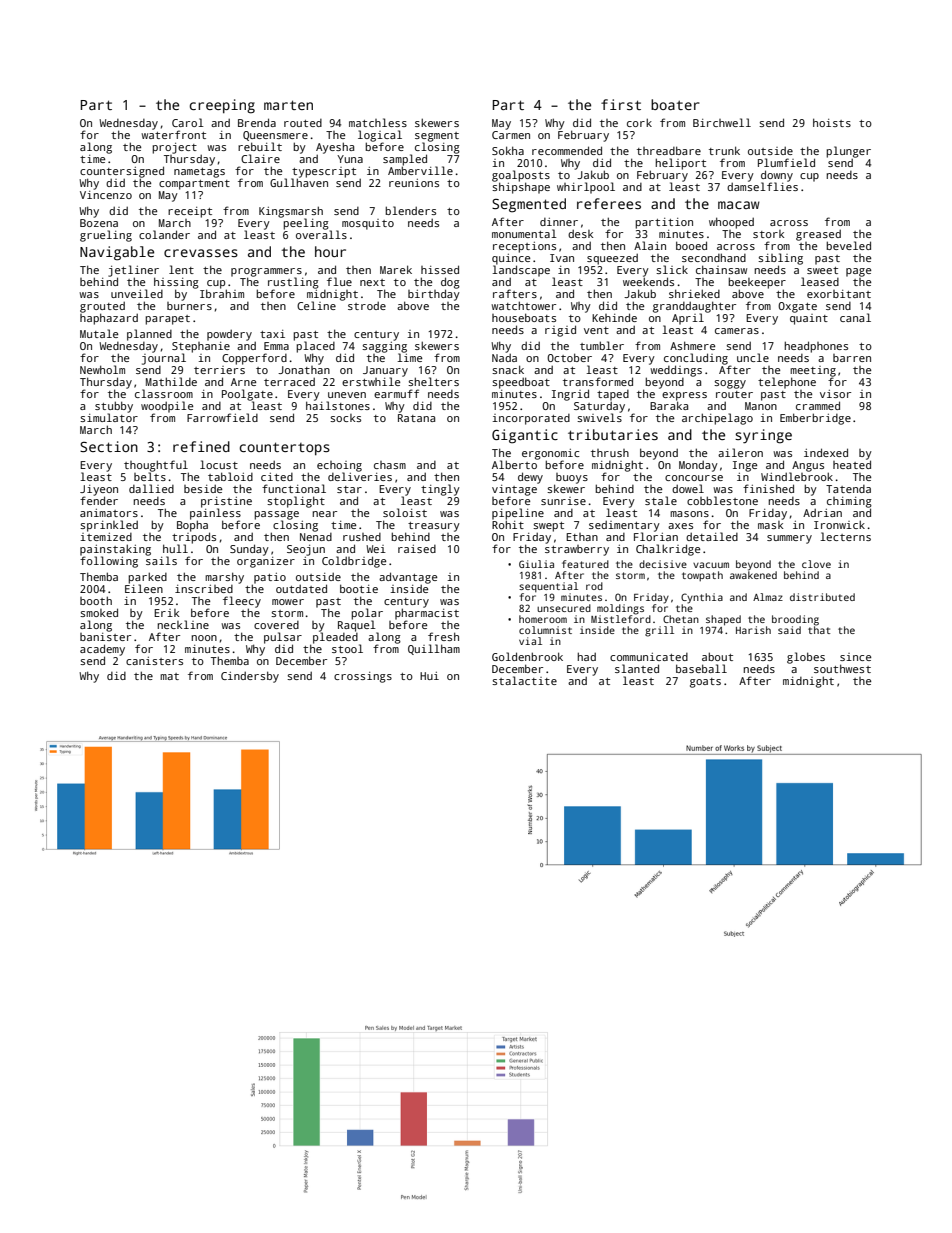  I want to click on hoists, so click(832, 122).
